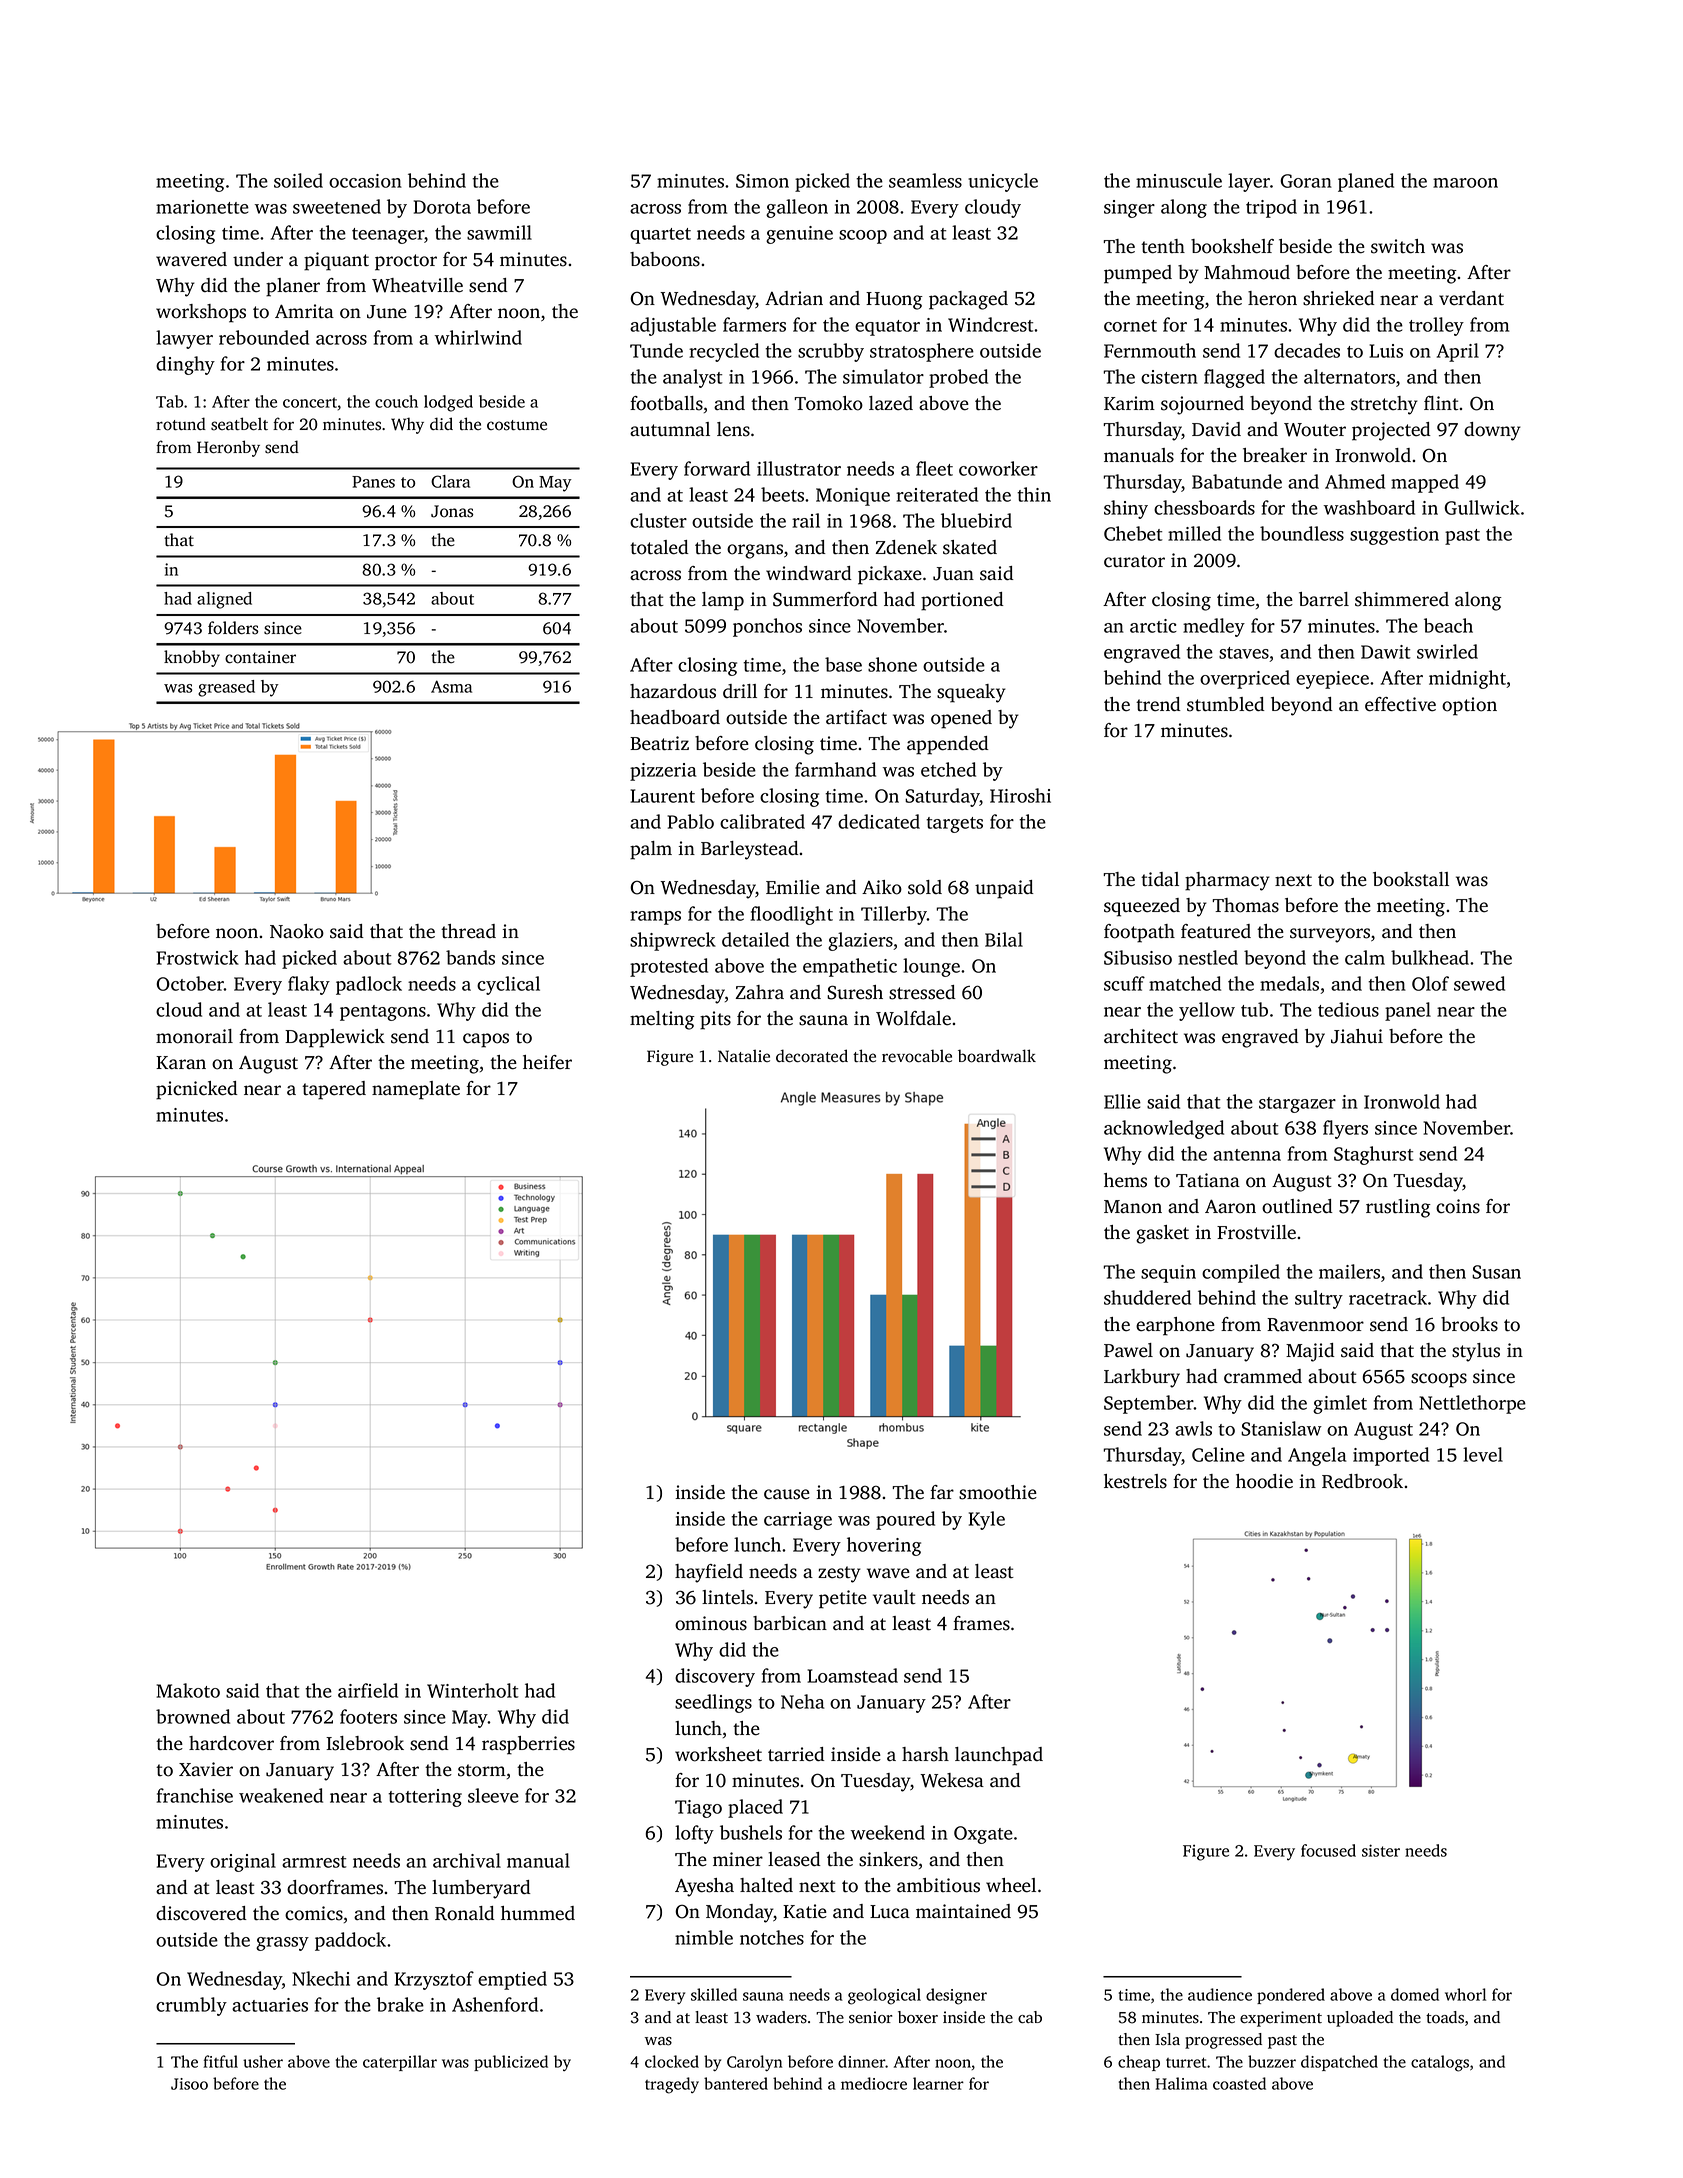 The height and width of the image is (2178, 1683). I want to click on sinkers, so click(888, 1859).
